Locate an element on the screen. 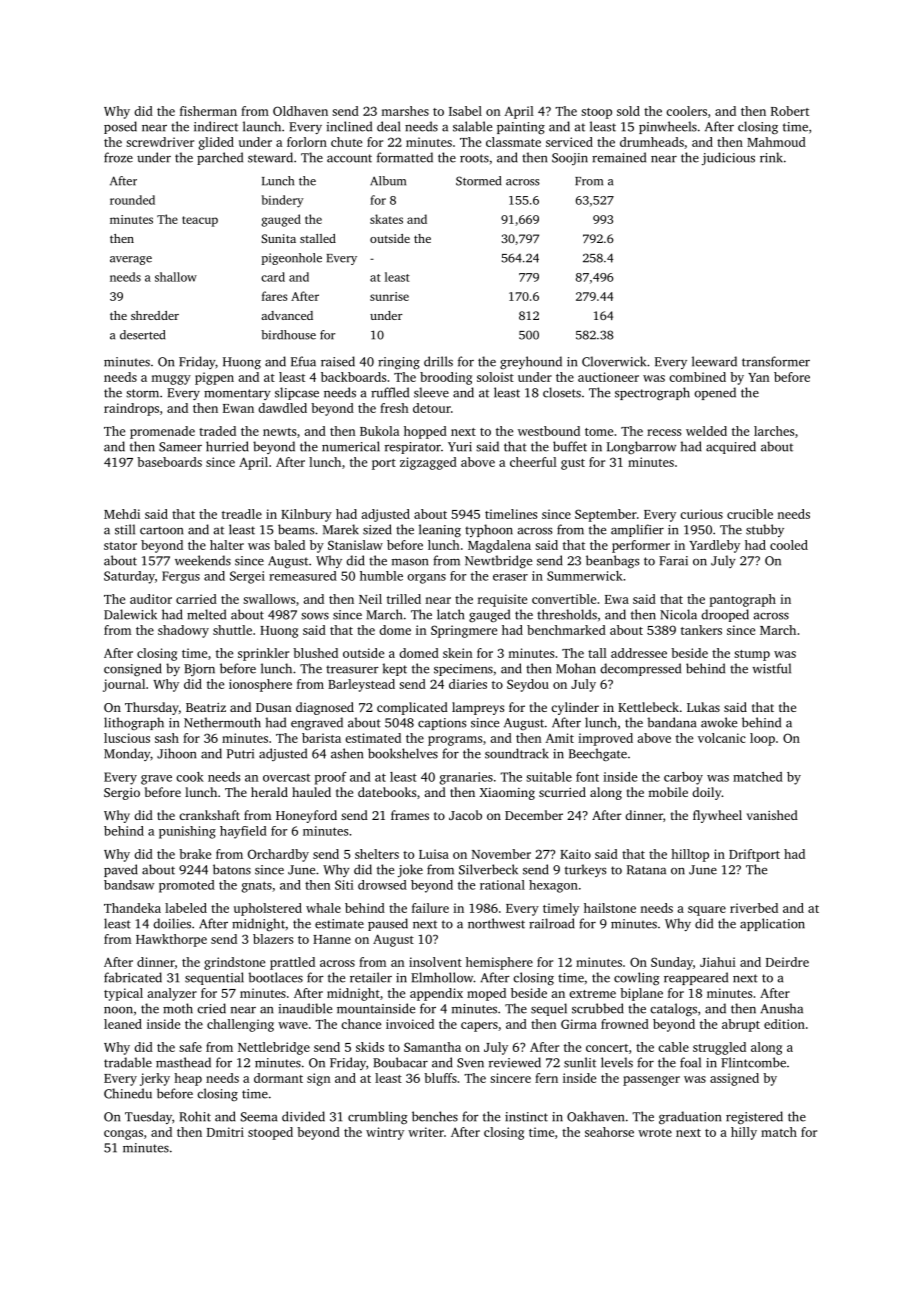 The width and height of the screenshot is (924, 1308). pigeonhole is located at coordinates (292, 259).
